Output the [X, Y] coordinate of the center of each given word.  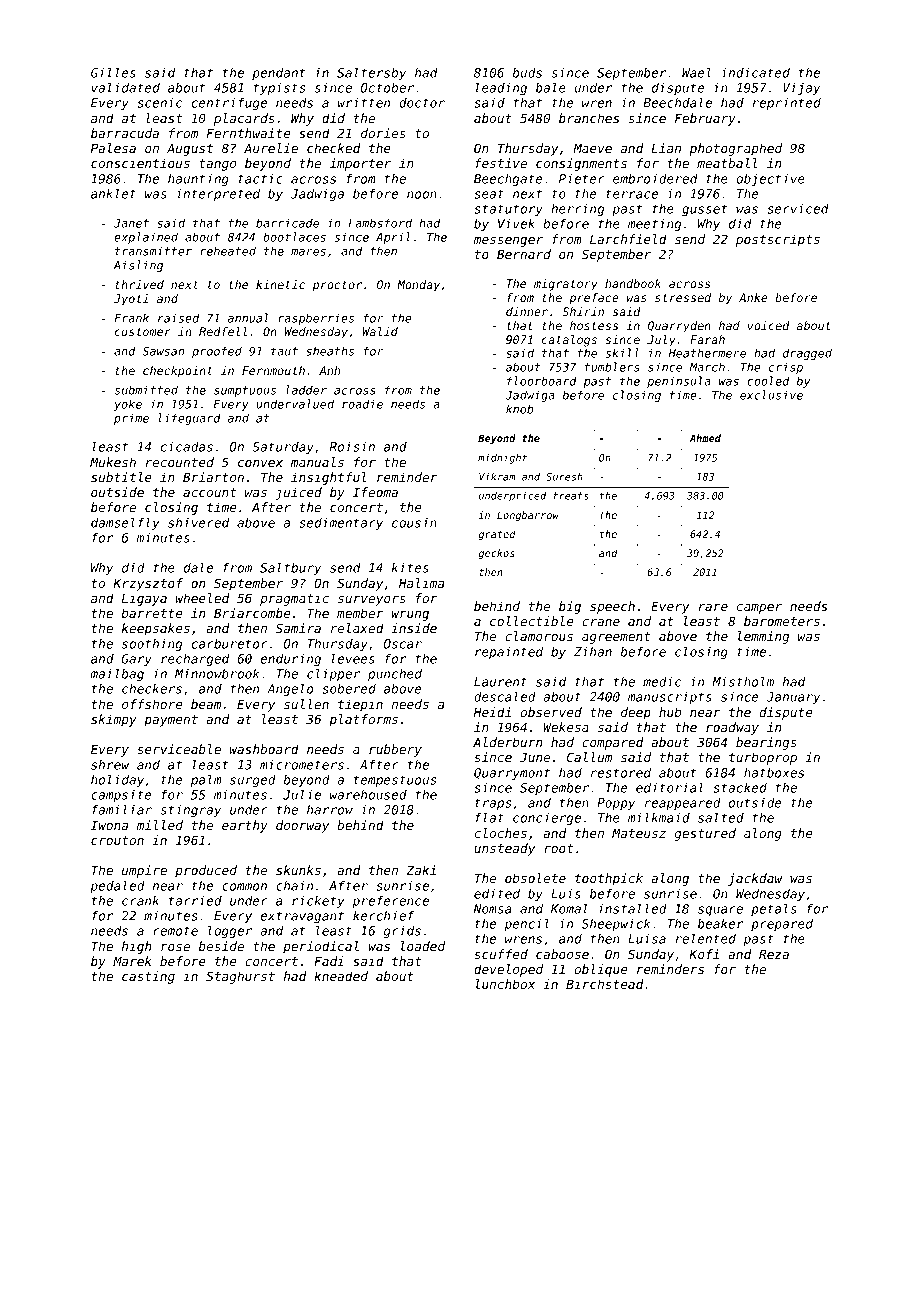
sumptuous [245, 391]
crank [140, 901]
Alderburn [507, 742]
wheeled [202, 598]
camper [759, 609]
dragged [807, 354]
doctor [422, 103]
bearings [766, 743]
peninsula [679, 382]
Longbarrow [528, 516]
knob [519, 409]
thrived [139, 284]
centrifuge [229, 104]
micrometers [302, 765]
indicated [755, 73]
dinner [527, 311]
